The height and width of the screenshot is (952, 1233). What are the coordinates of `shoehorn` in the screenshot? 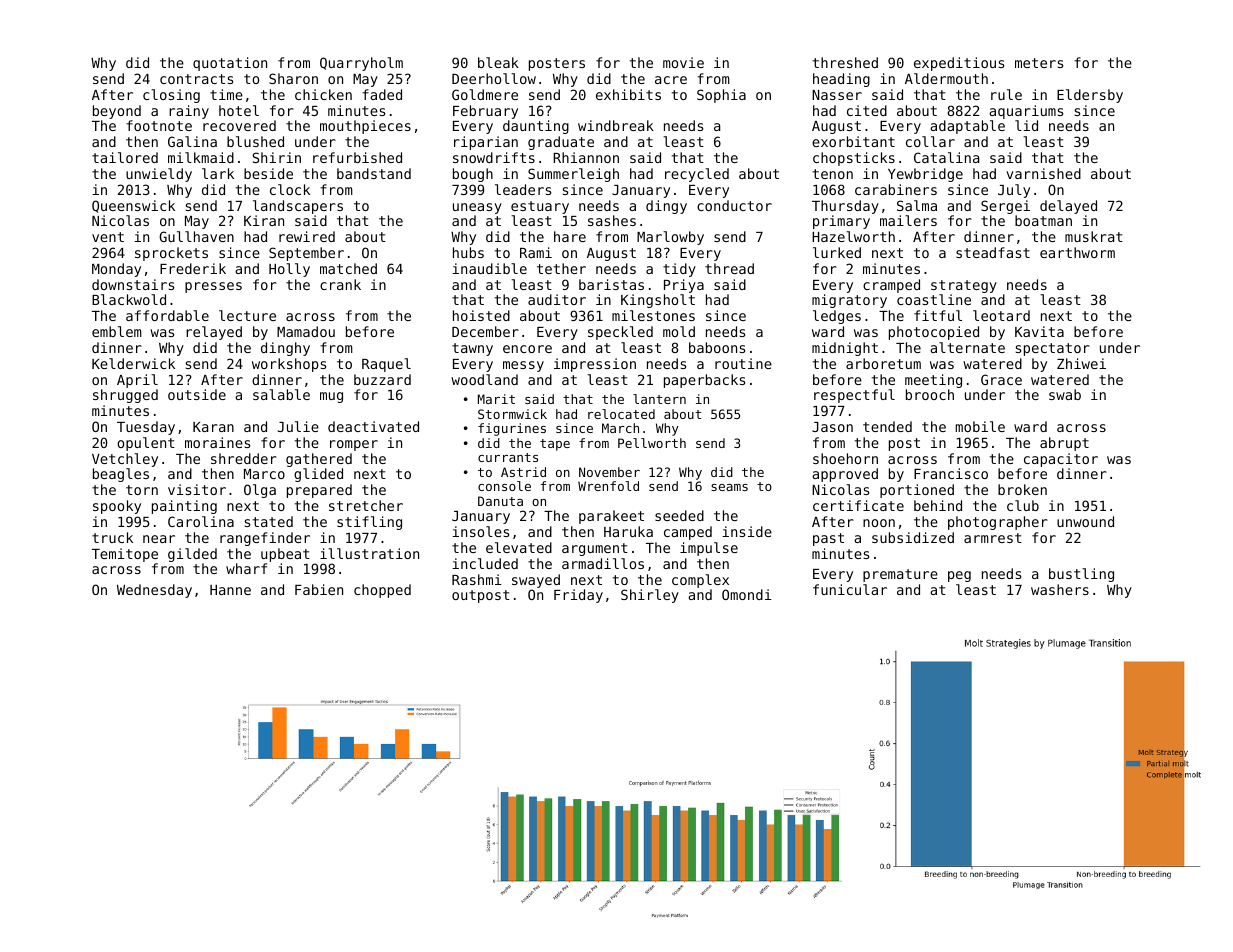 It's located at (845, 458).
